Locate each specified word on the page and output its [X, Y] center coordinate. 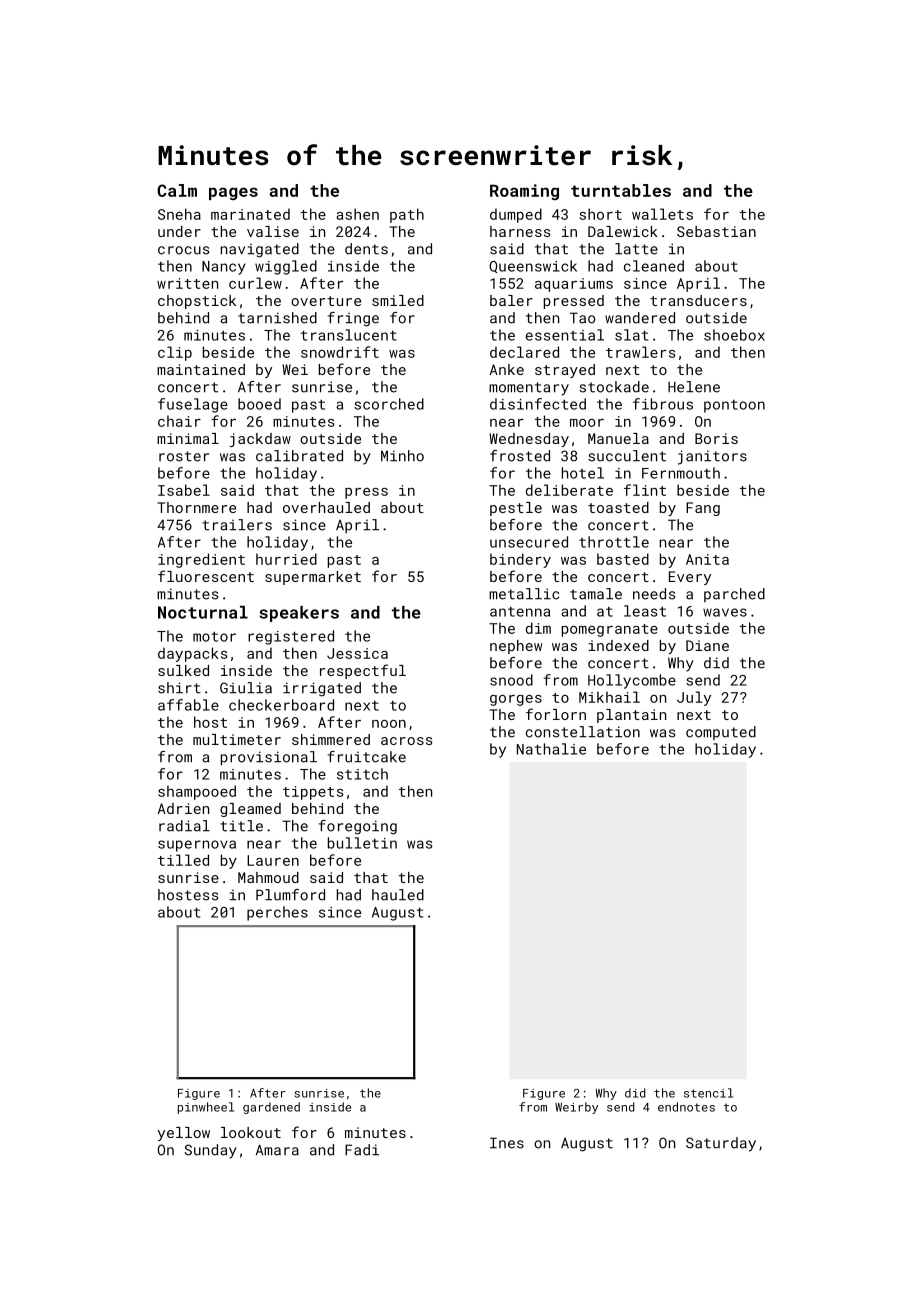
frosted [520, 456]
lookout [251, 1132]
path [407, 215]
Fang [703, 509]
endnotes [686, 1107]
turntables [621, 190]
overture [326, 301]
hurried [286, 559]
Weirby [576, 1108]
